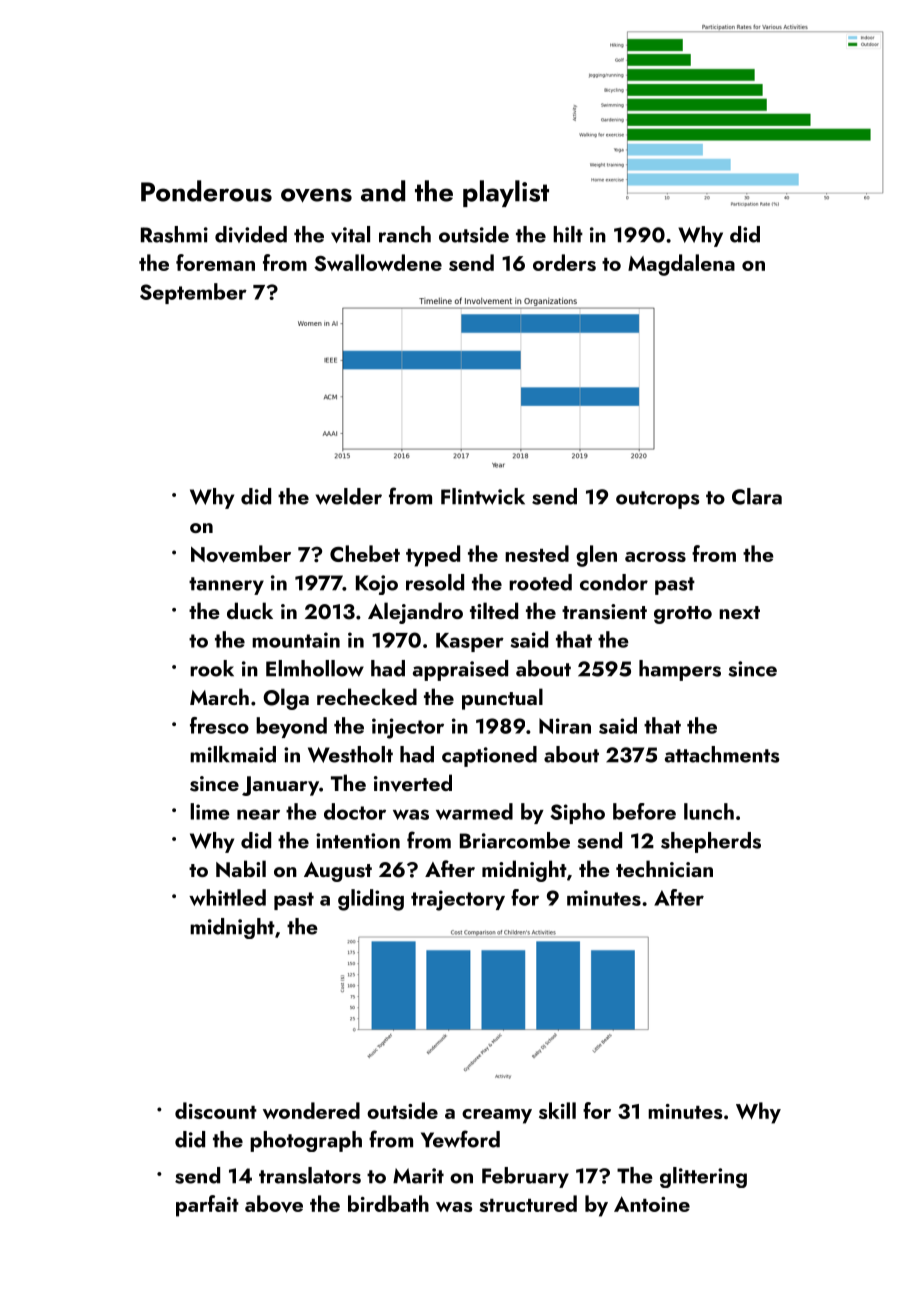  What do you see at coordinates (311, 1110) in the screenshot?
I see `wondered` at bounding box center [311, 1110].
